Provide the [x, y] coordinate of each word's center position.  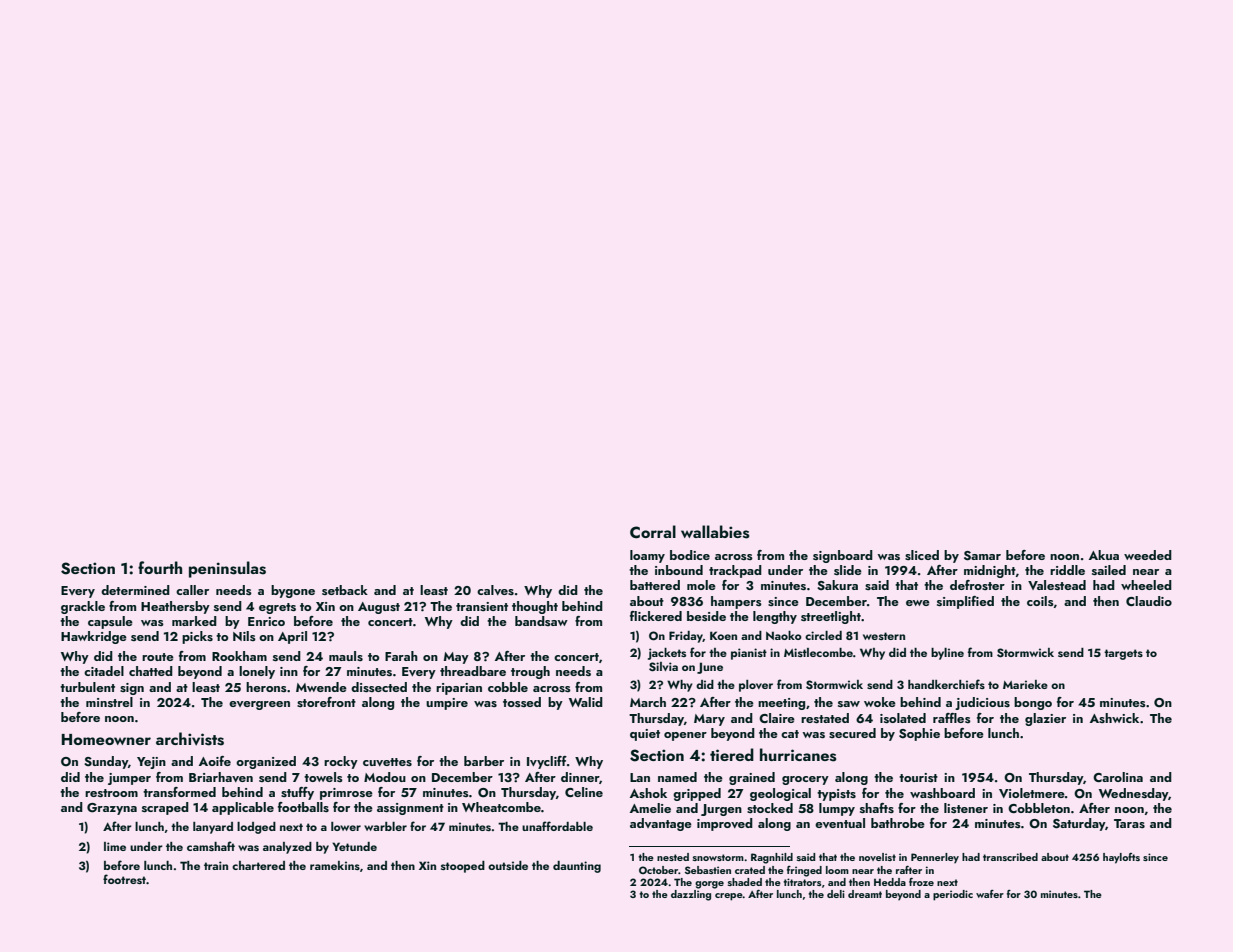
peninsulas [227, 569]
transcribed [1010, 857]
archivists [190, 739]
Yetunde [354, 846]
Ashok [648, 793]
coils [1040, 601]
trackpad [735, 571]
